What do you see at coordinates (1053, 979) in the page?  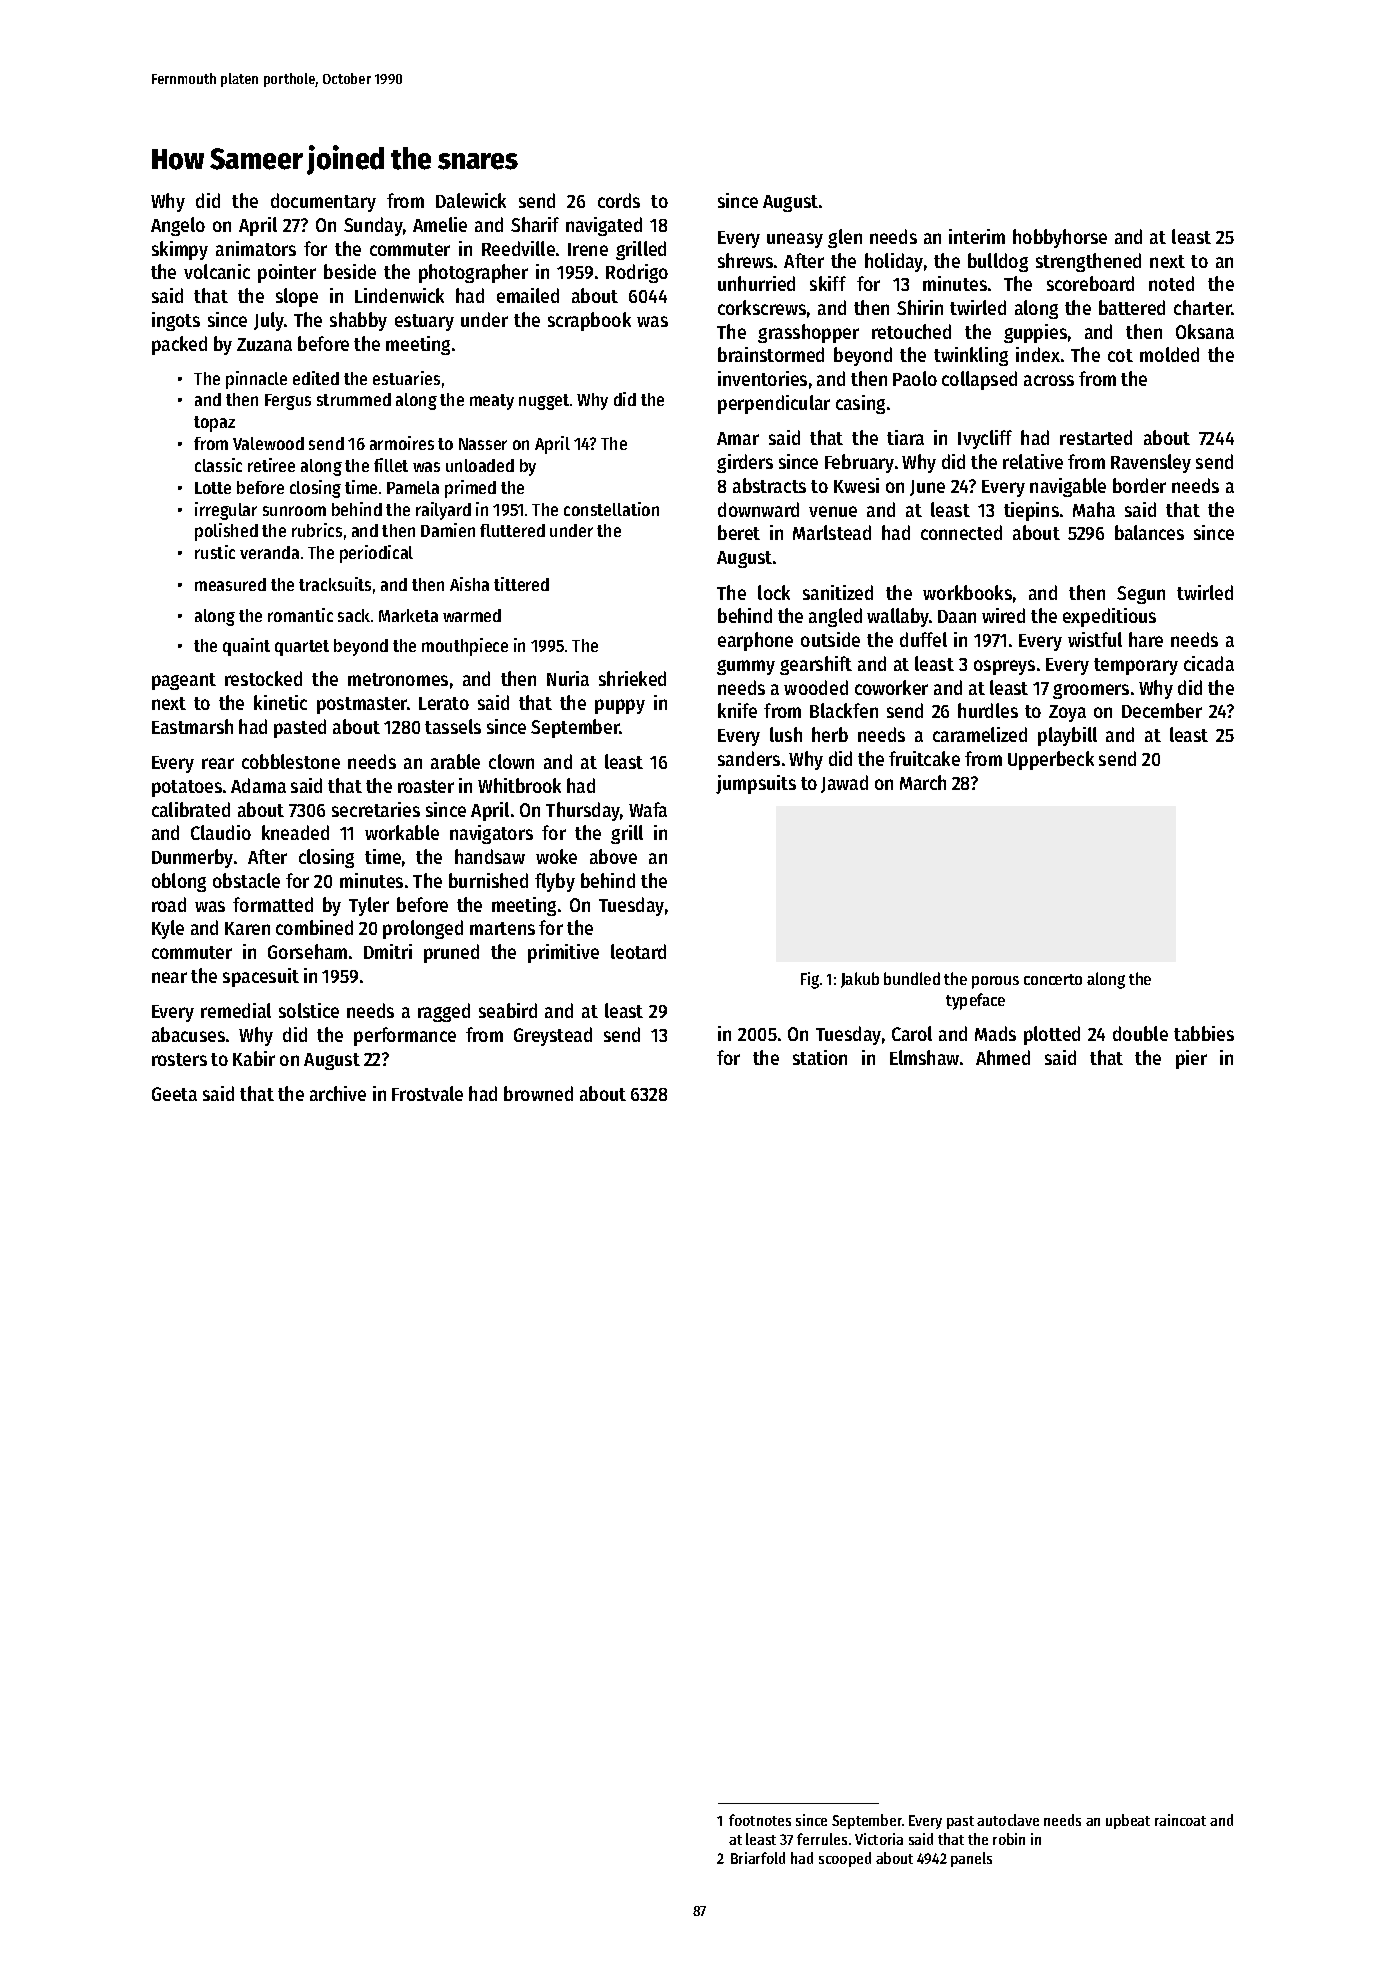 I see `concerto` at bounding box center [1053, 979].
